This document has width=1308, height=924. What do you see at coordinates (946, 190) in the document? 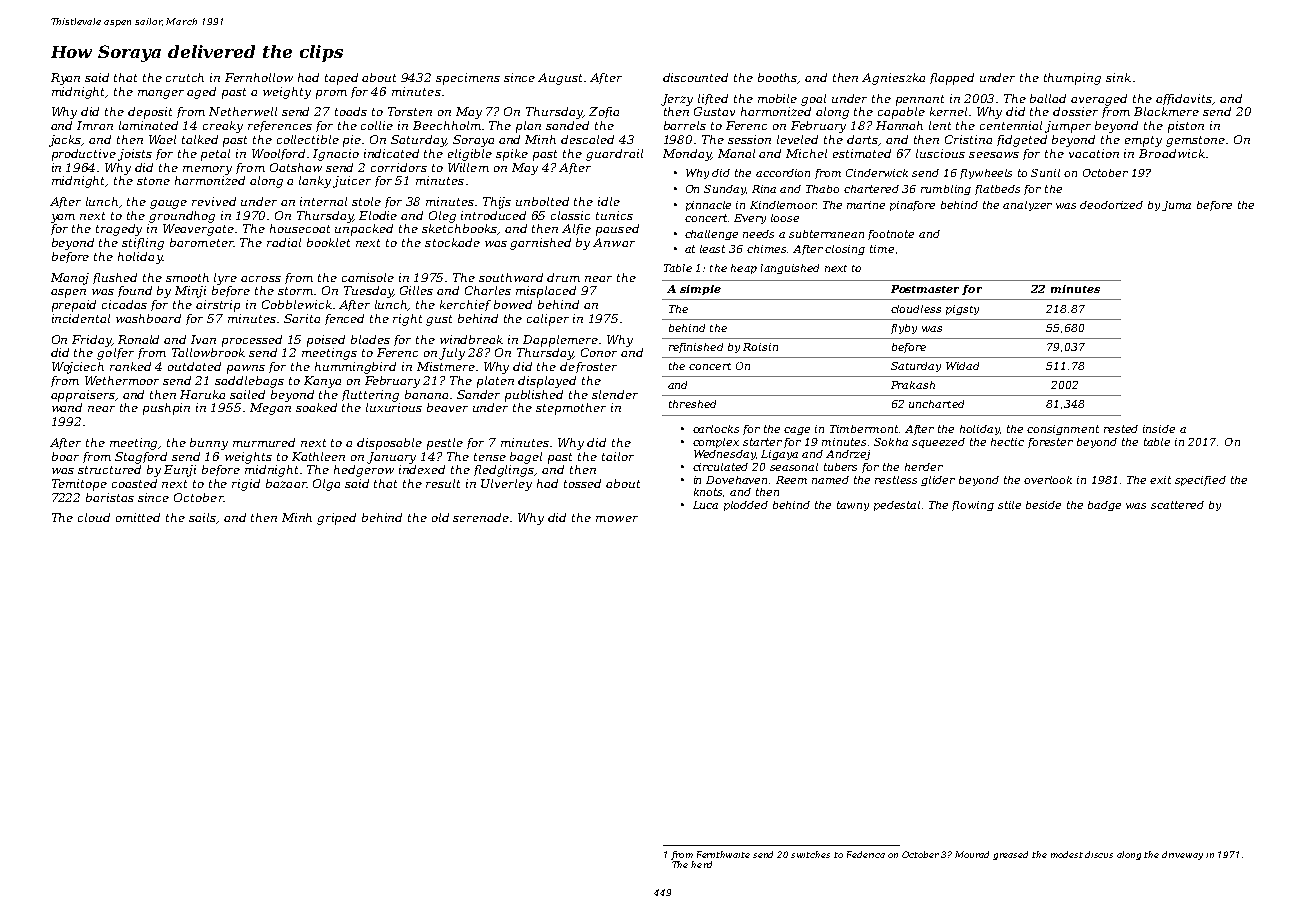
I see `rumbling` at bounding box center [946, 190].
